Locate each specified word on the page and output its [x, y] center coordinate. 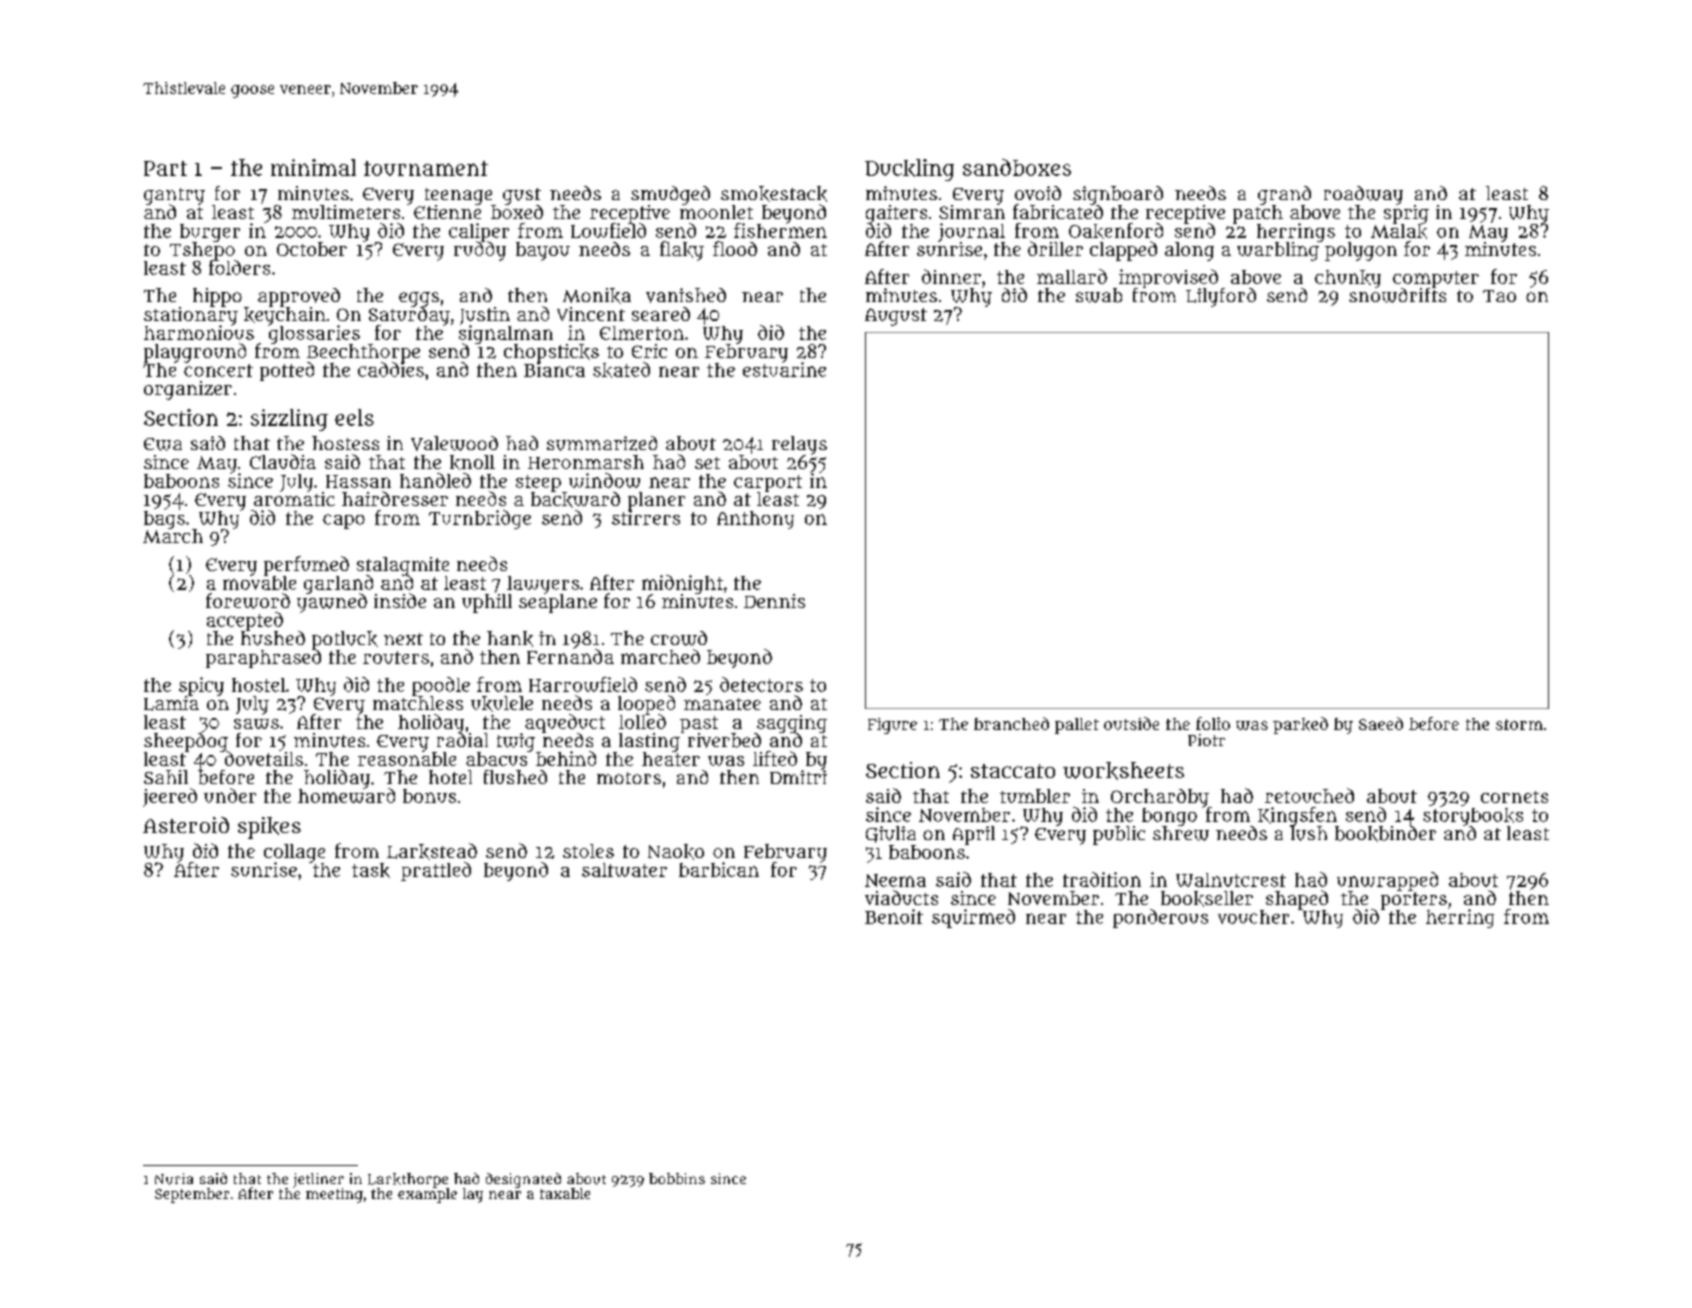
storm [1519, 724]
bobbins [677, 1178]
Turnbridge [480, 519]
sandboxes [1017, 167]
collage [294, 853]
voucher [1253, 917]
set [707, 463]
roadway [1363, 195]
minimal [313, 167]
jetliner [318, 1180]
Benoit [894, 916]
